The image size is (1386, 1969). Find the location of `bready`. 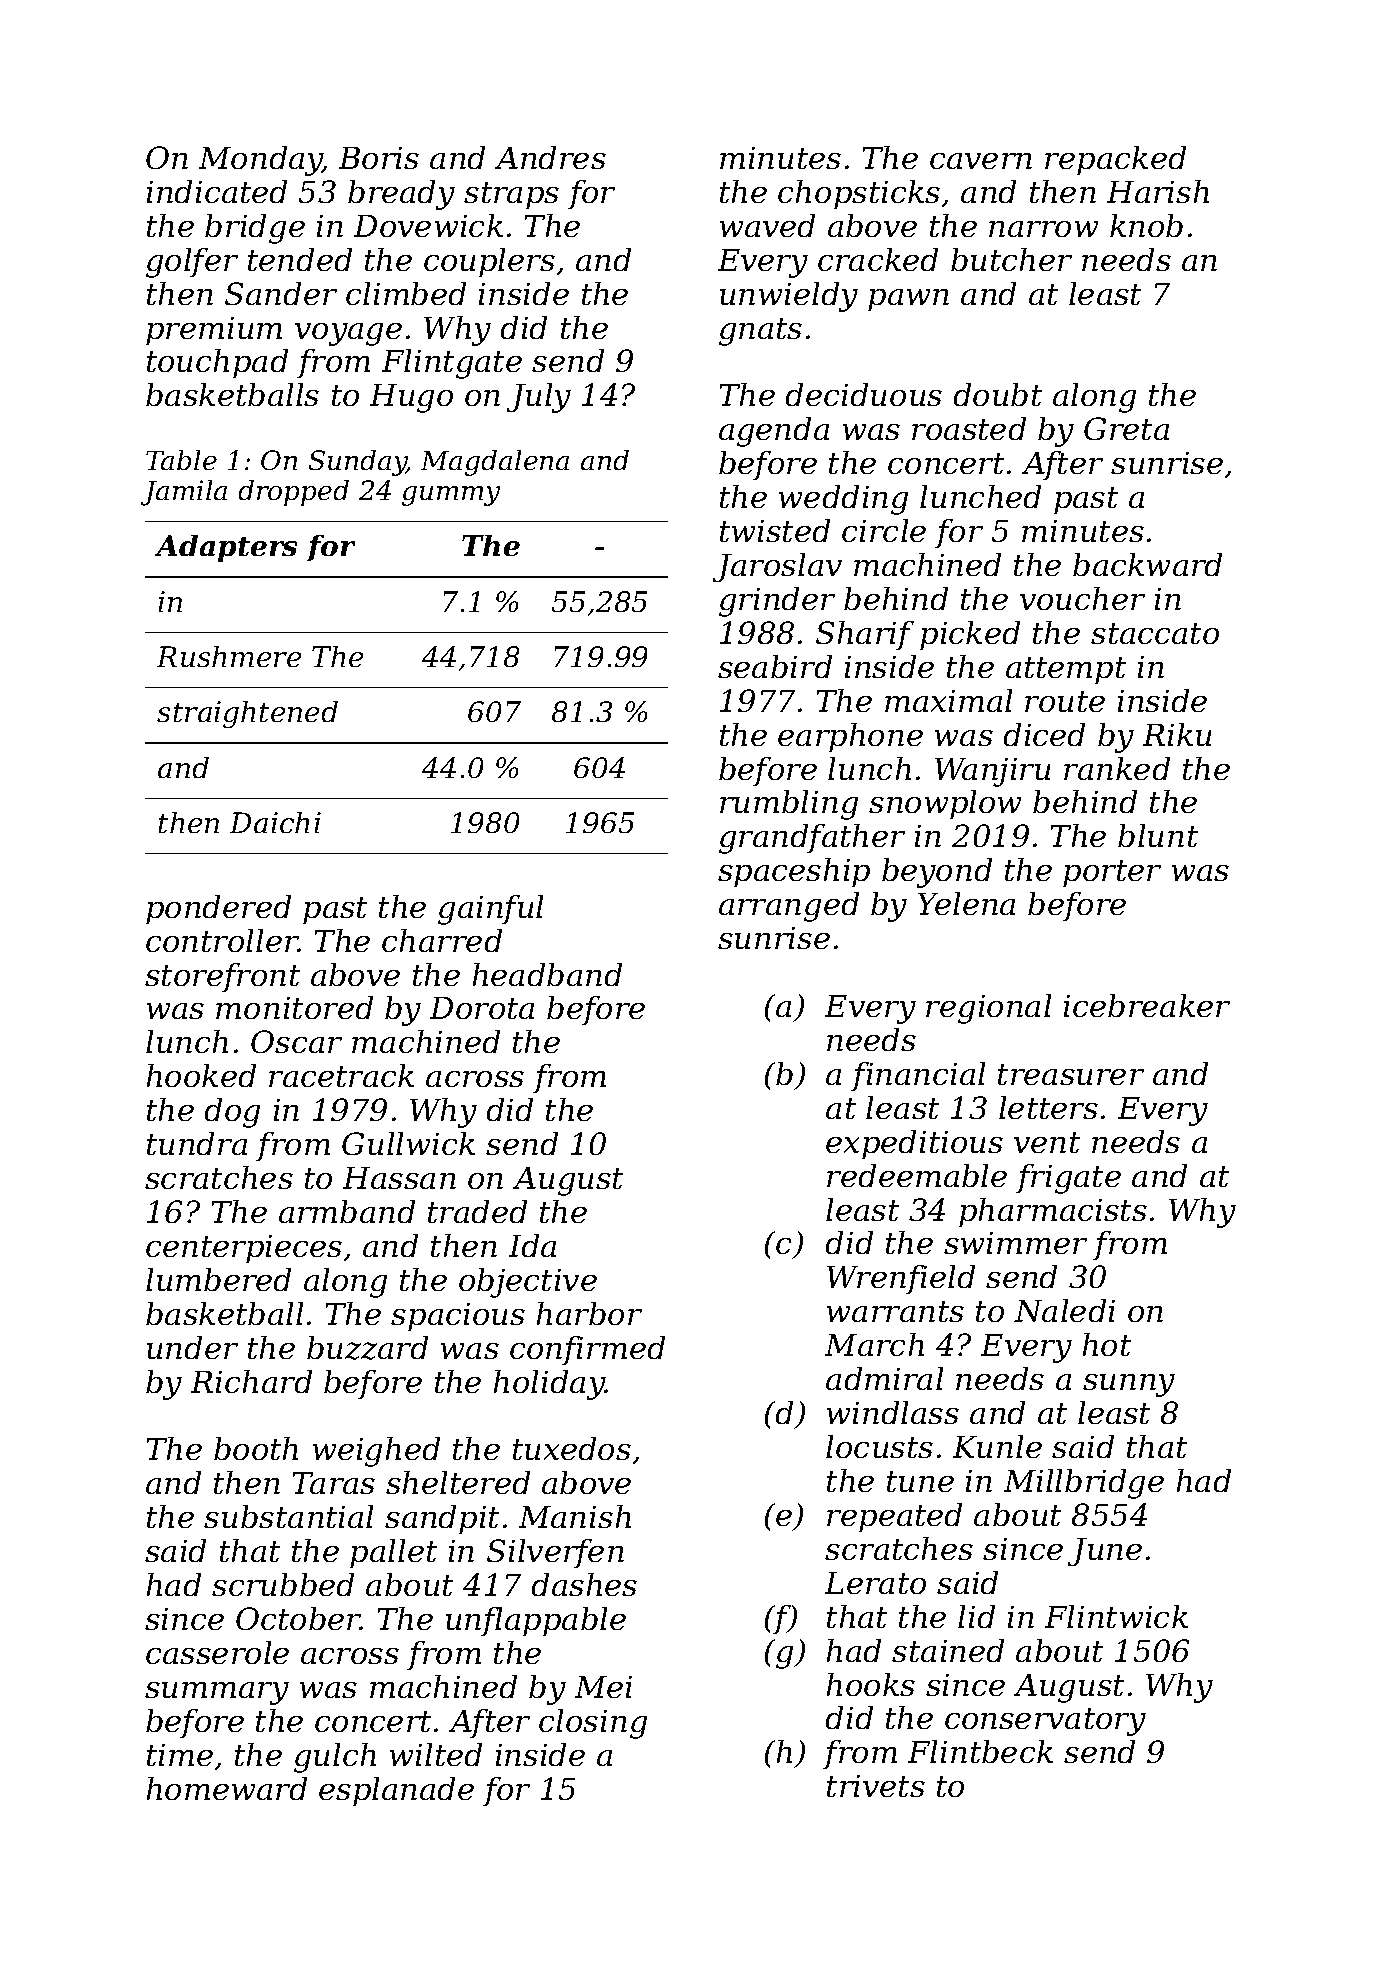

bready is located at coordinates (401, 195).
